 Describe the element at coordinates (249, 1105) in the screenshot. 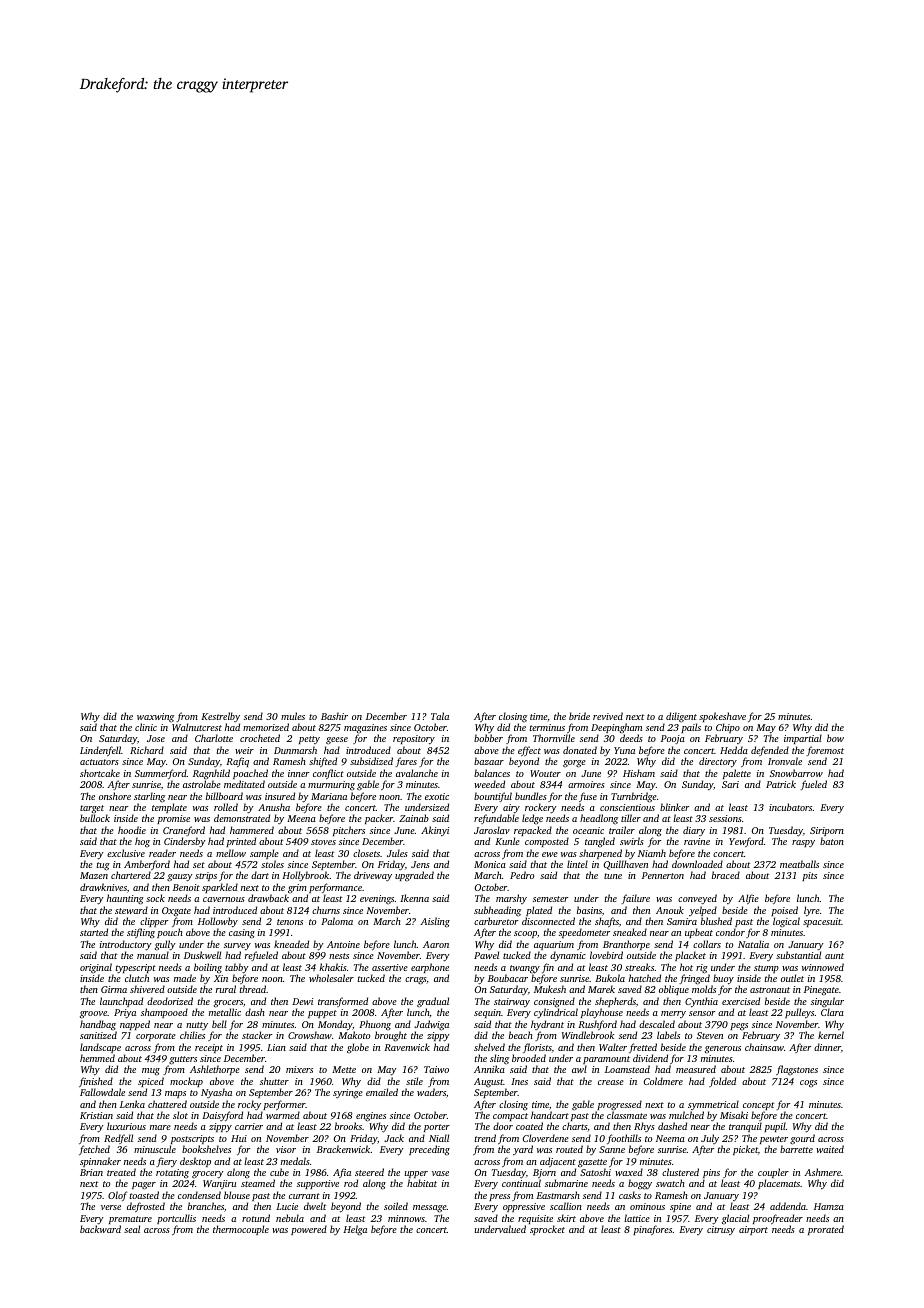

I see `rocky` at that location.
